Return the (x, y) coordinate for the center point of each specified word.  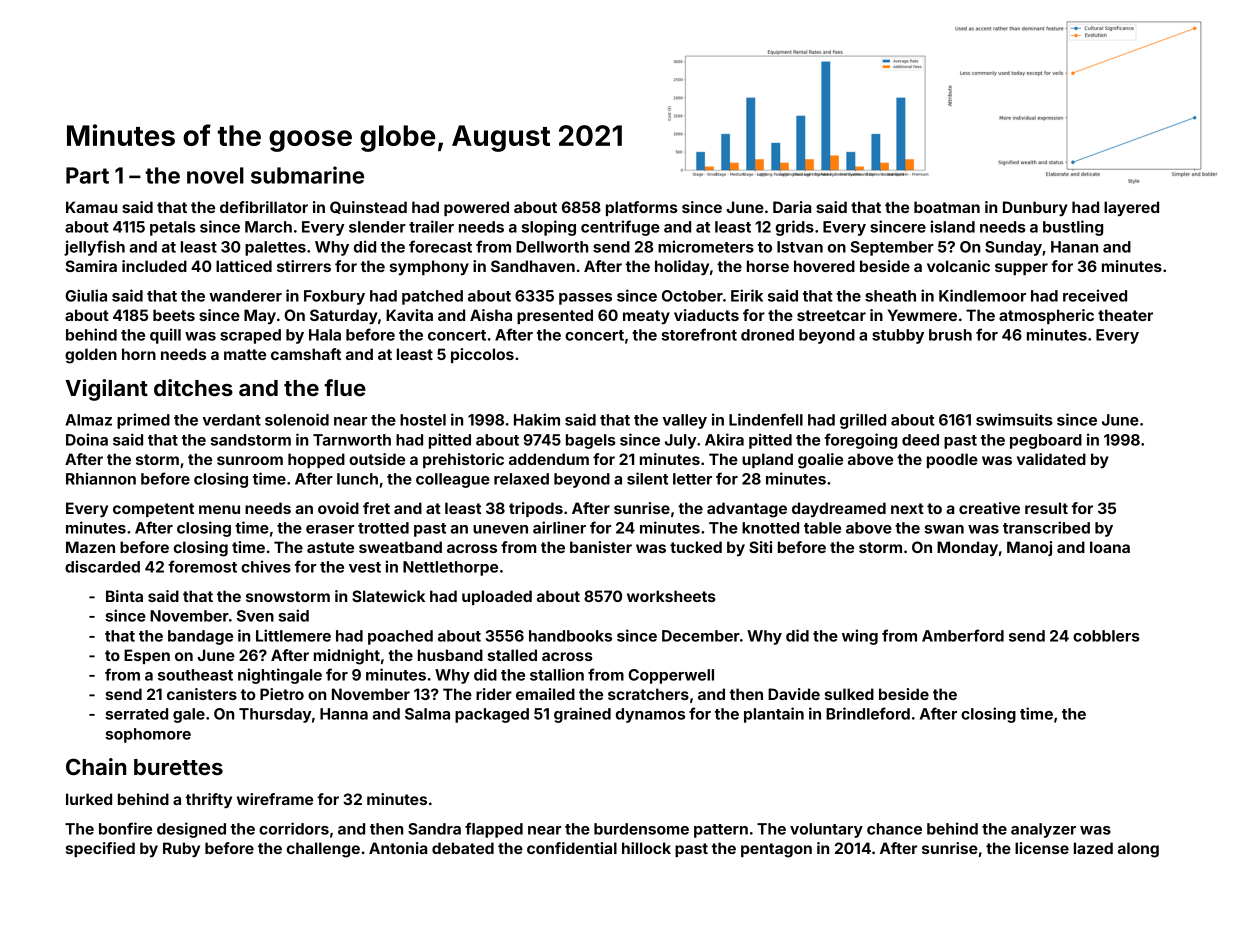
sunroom (250, 460)
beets (174, 315)
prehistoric (463, 460)
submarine (307, 175)
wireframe (275, 799)
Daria (792, 207)
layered (1131, 208)
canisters (202, 694)
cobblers (1106, 636)
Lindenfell (766, 419)
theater (1125, 315)
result (1046, 508)
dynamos (650, 715)
